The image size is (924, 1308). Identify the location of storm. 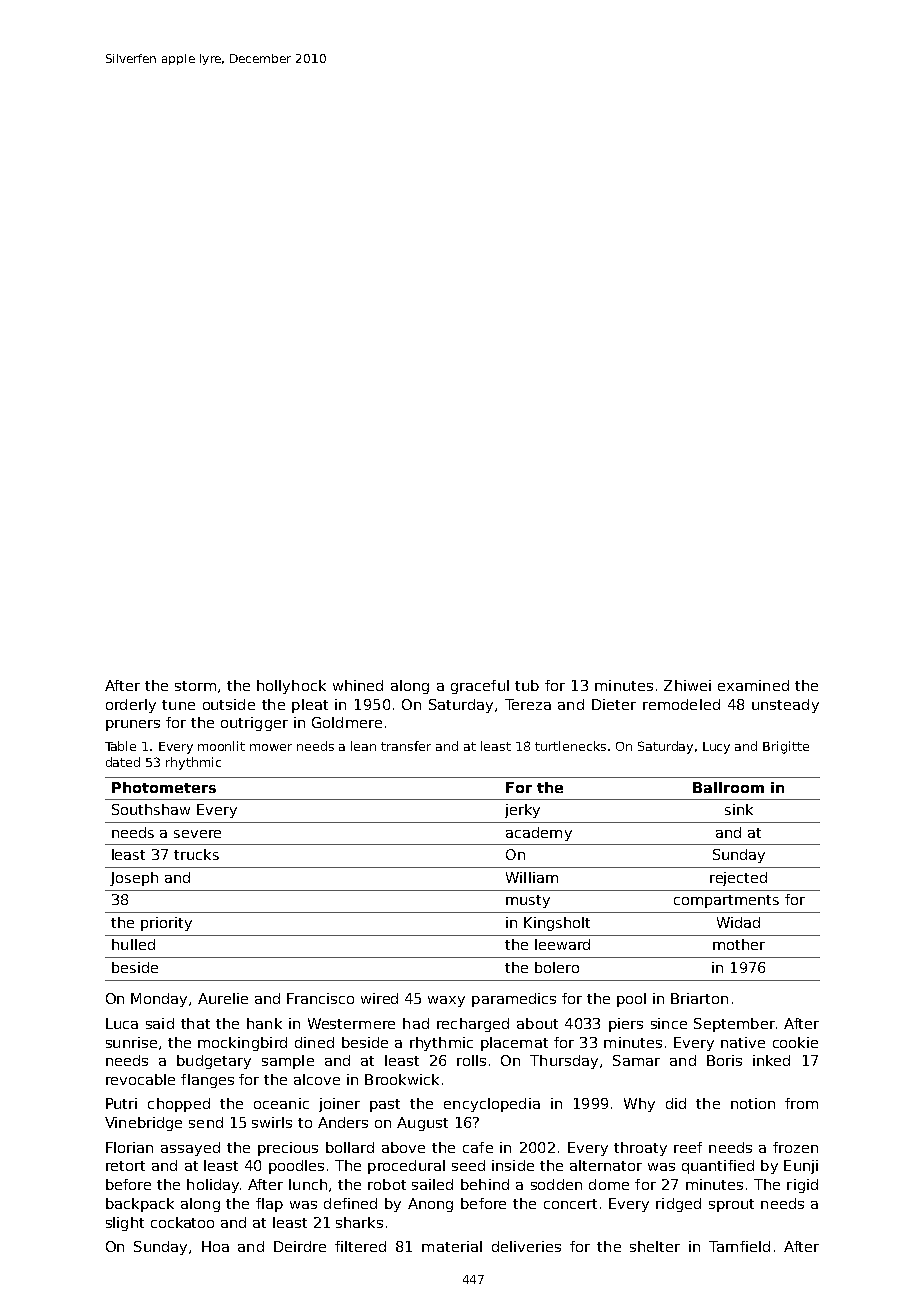
(195, 686).
